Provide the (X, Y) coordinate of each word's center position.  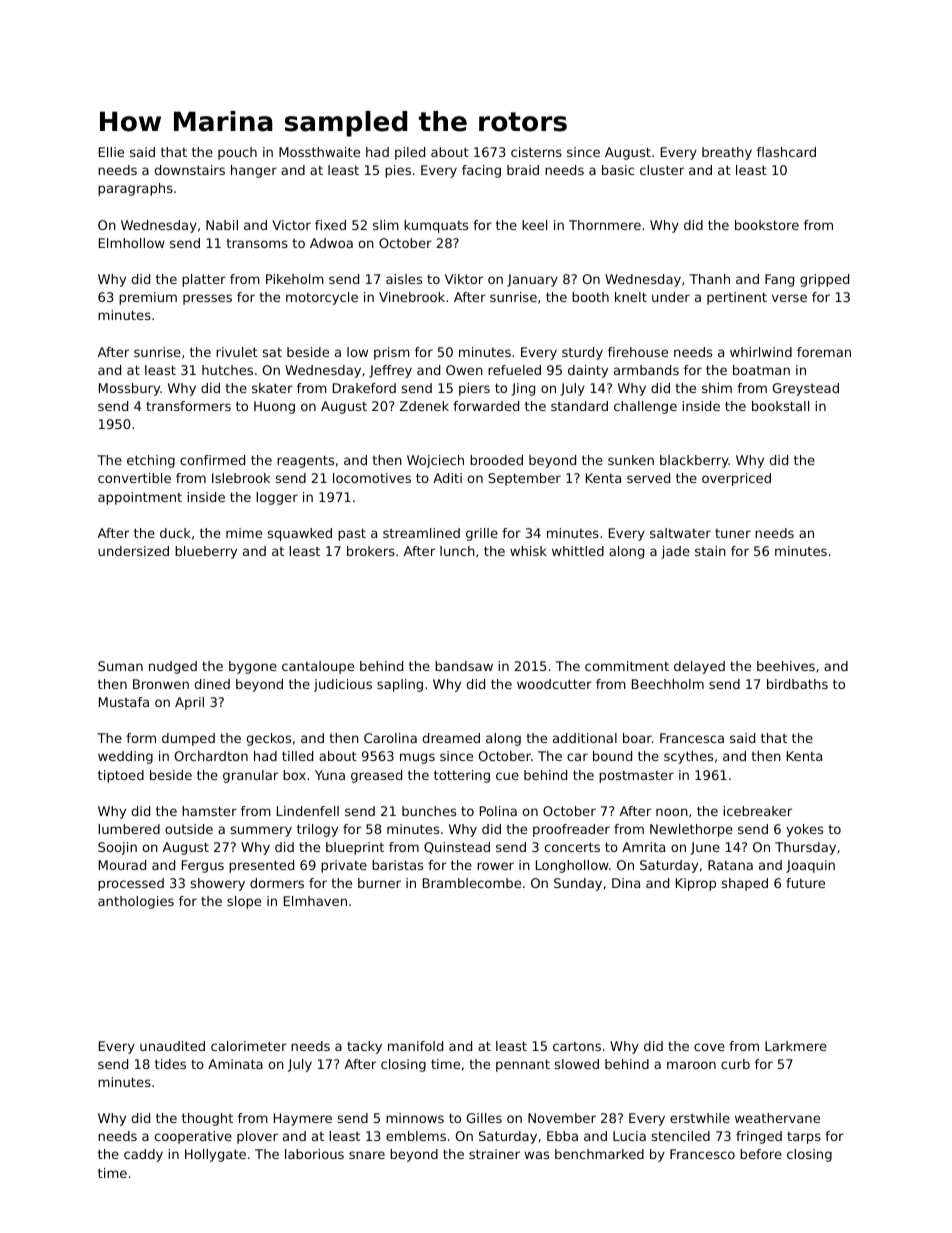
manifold (415, 1046)
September (524, 479)
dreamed (451, 738)
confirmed (212, 460)
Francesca (692, 738)
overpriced (736, 479)
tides (170, 1064)
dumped (188, 739)
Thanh (710, 279)
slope (244, 902)
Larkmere (796, 1046)
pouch (237, 153)
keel (534, 225)
